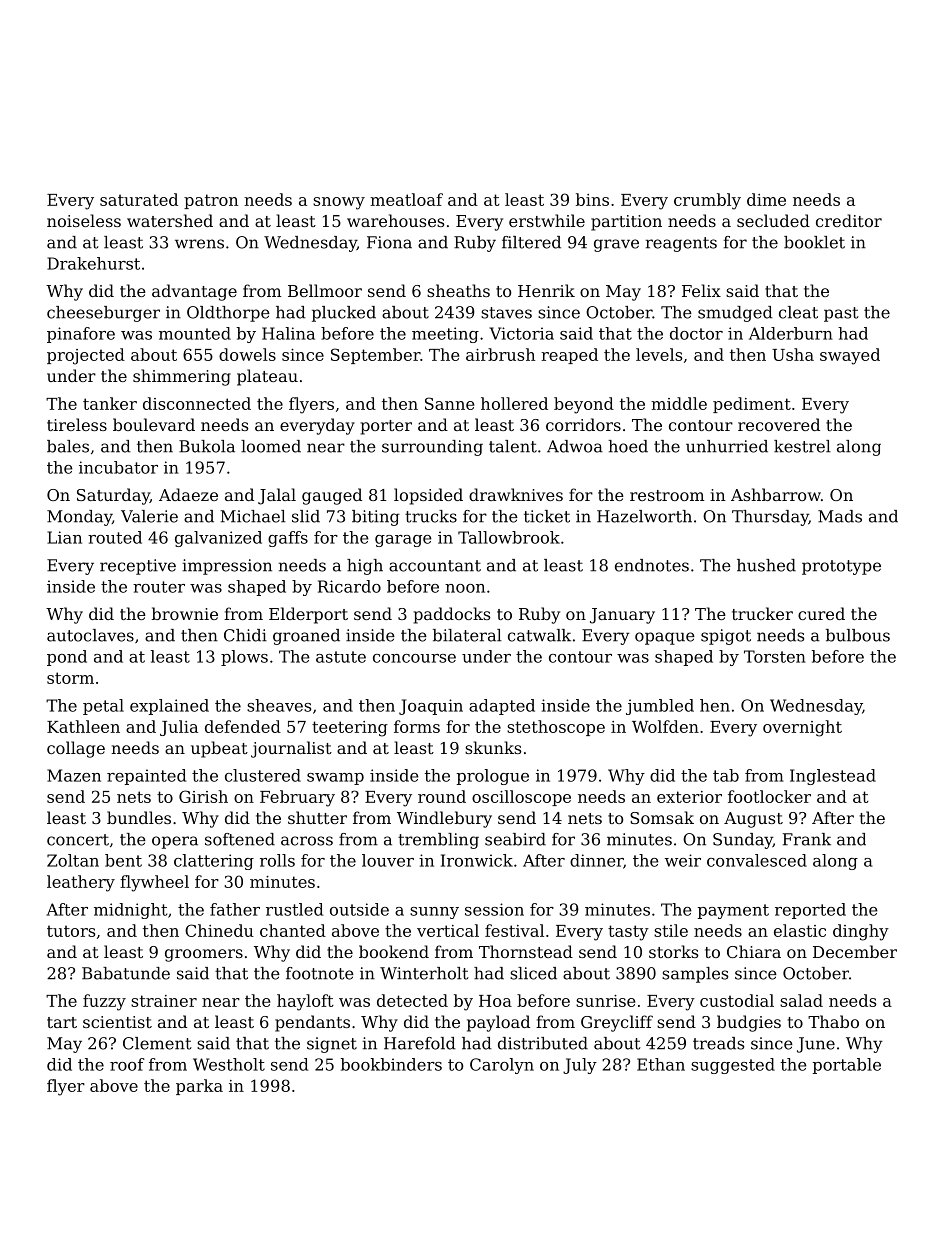 The height and width of the image is (1233, 952). What do you see at coordinates (543, 1043) in the image?
I see `distributed` at bounding box center [543, 1043].
